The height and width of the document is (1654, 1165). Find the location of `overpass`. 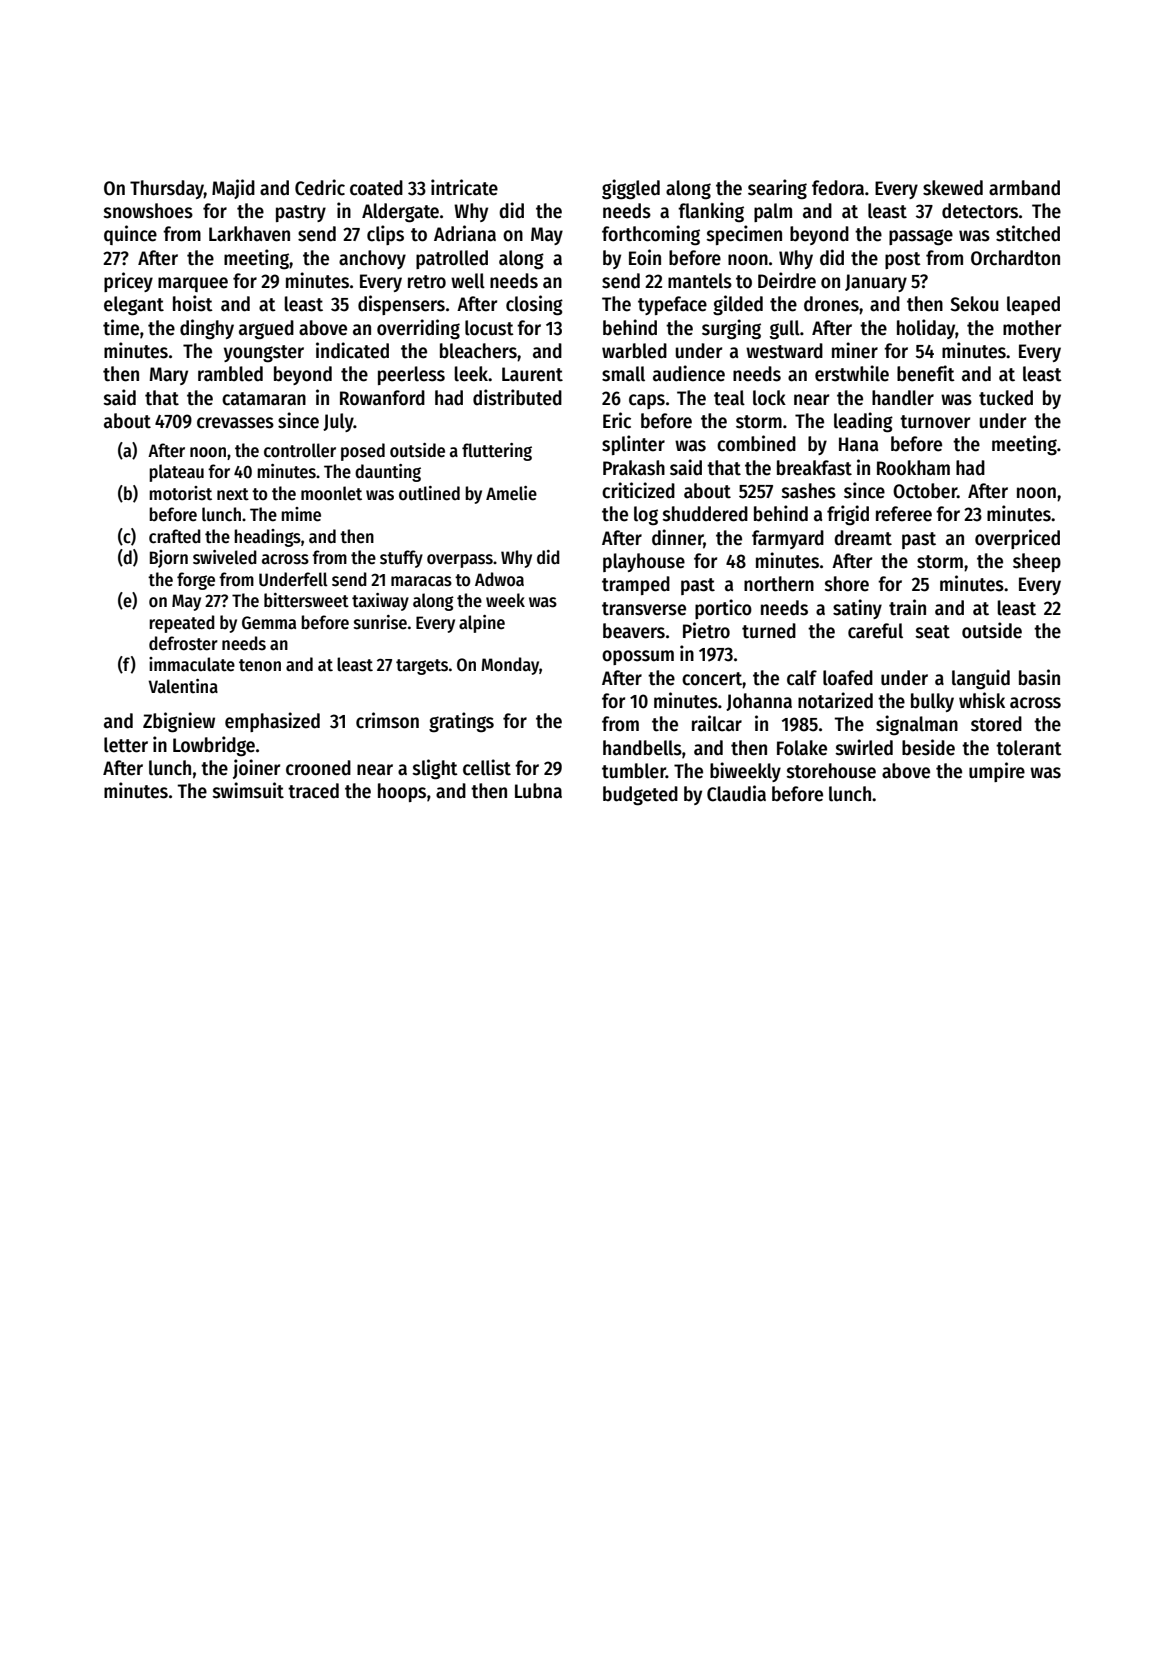

overpass is located at coordinates (460, 561).
